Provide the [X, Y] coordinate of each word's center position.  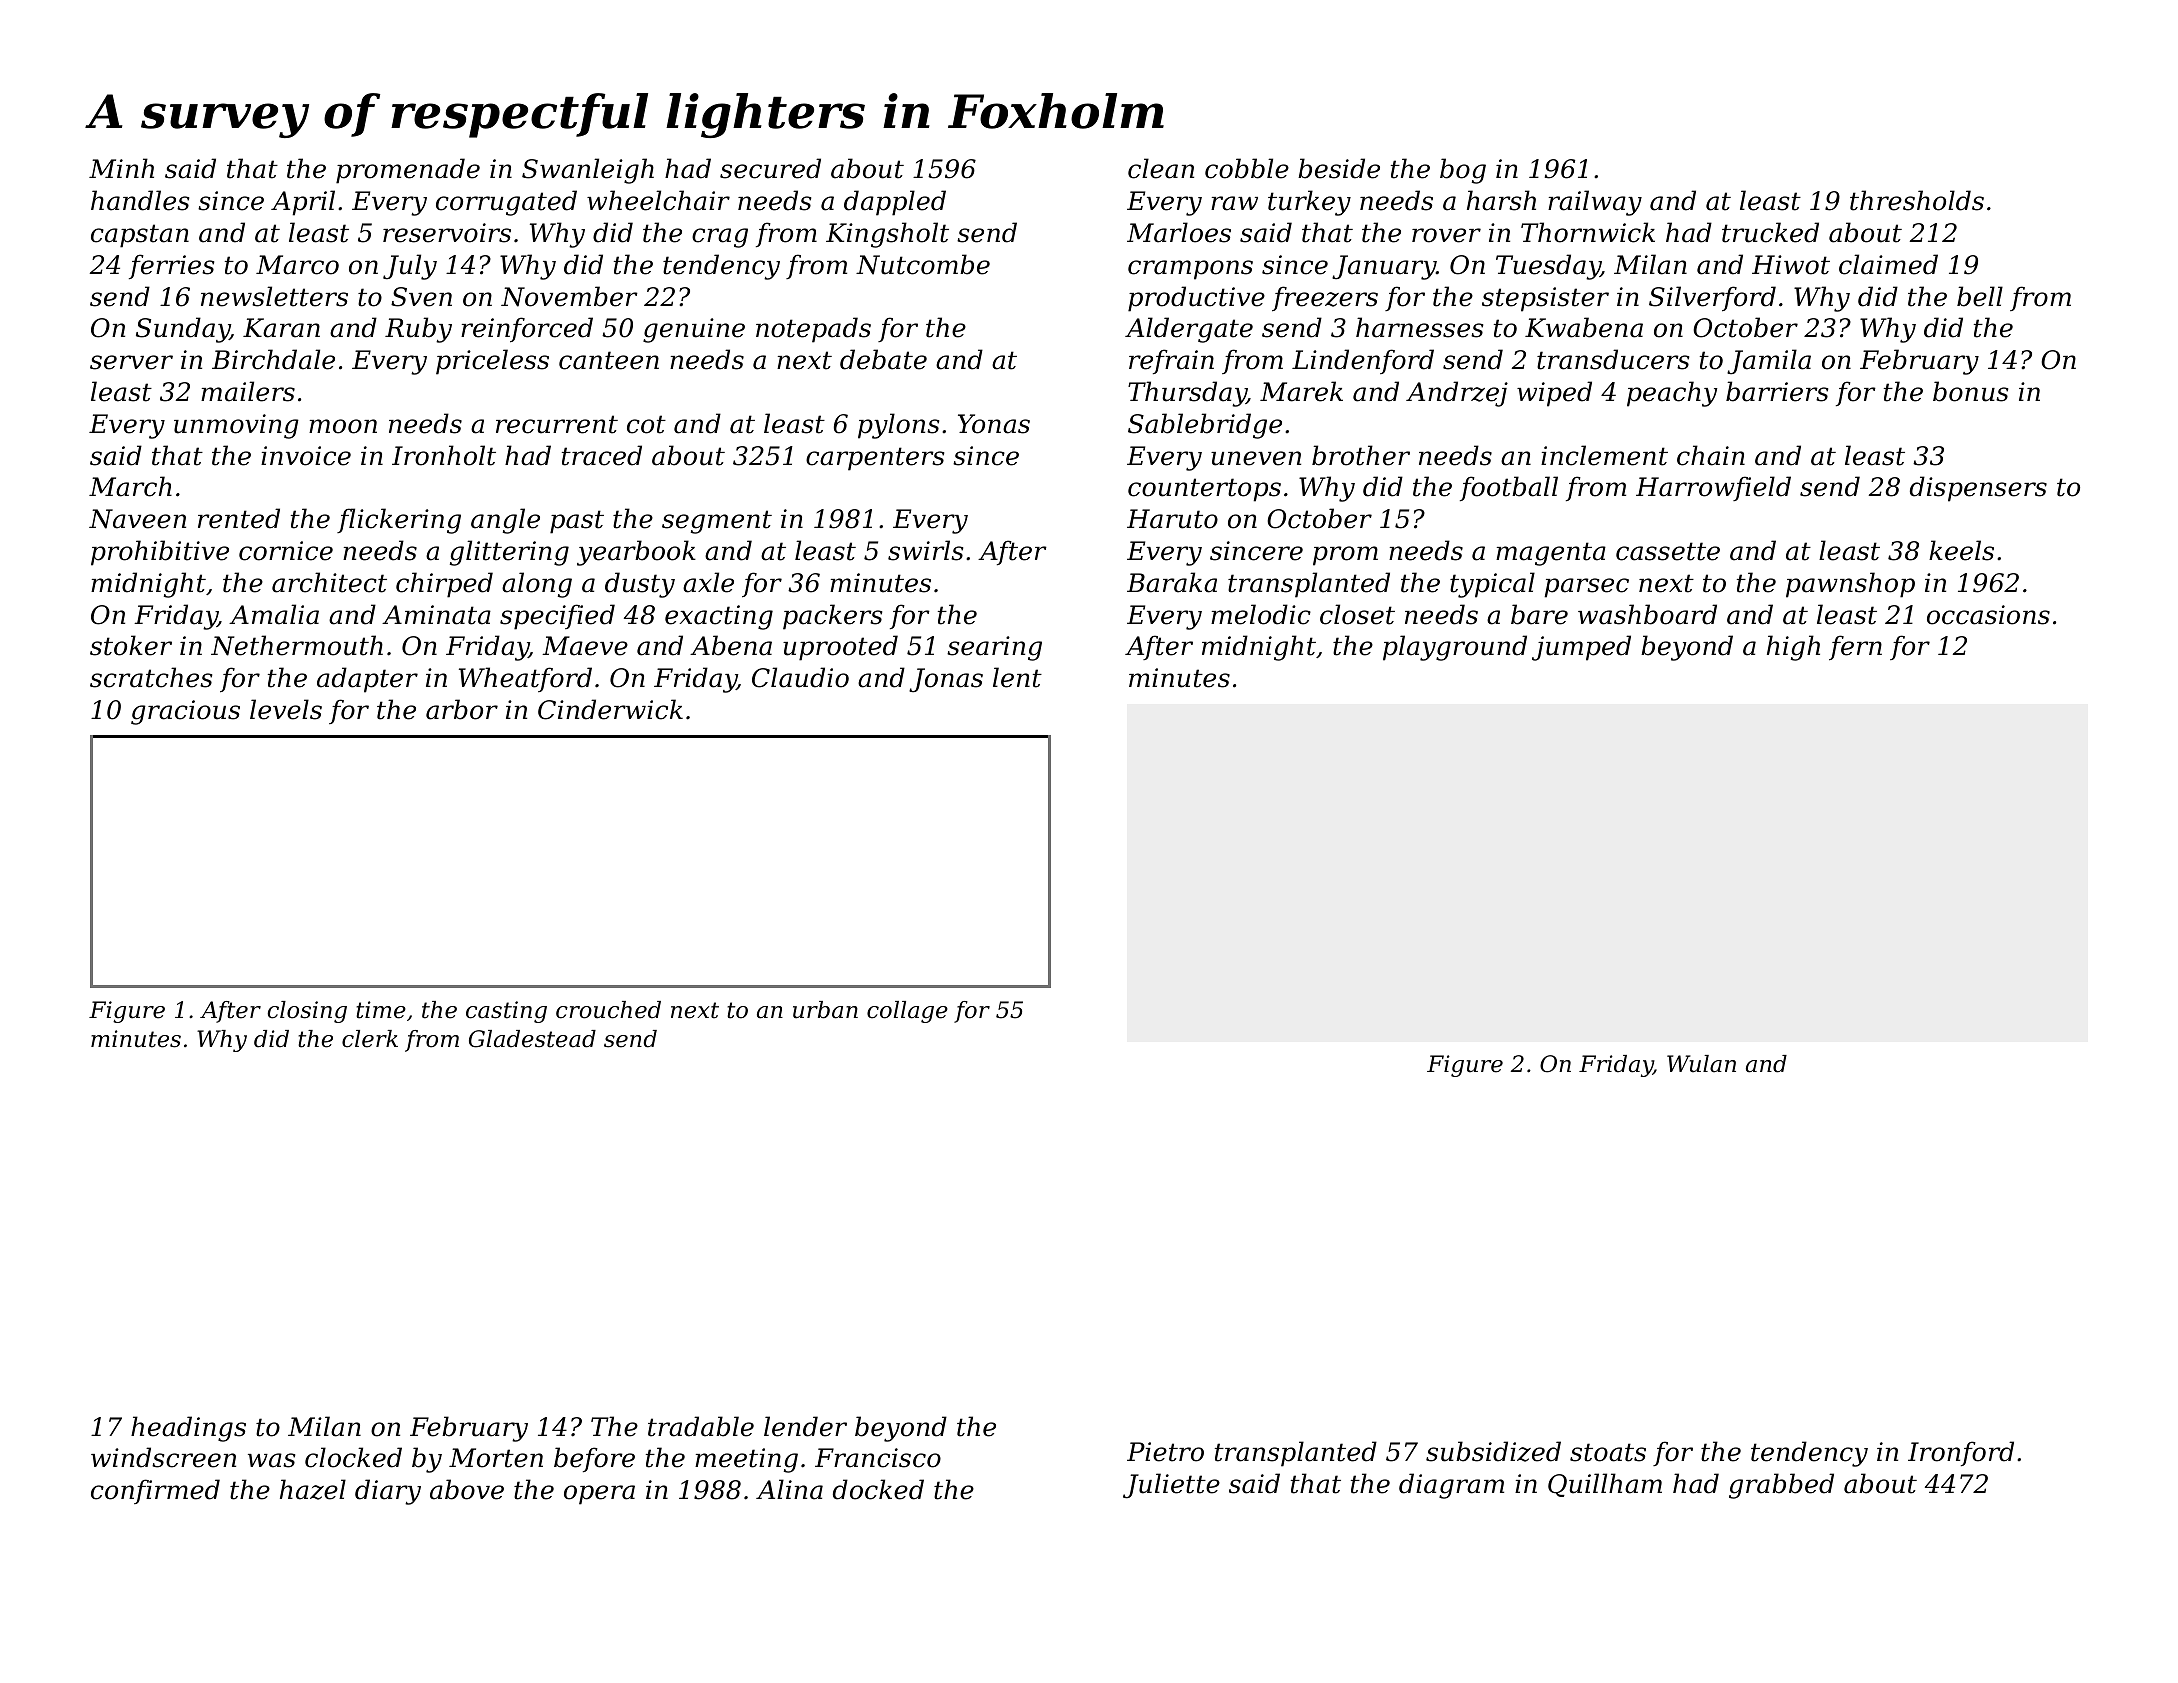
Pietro [1165, 1452]
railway [1595, 203]
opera [599, 1495]
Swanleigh [588, 171]
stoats [1608, 1452]
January [1384, 267]
